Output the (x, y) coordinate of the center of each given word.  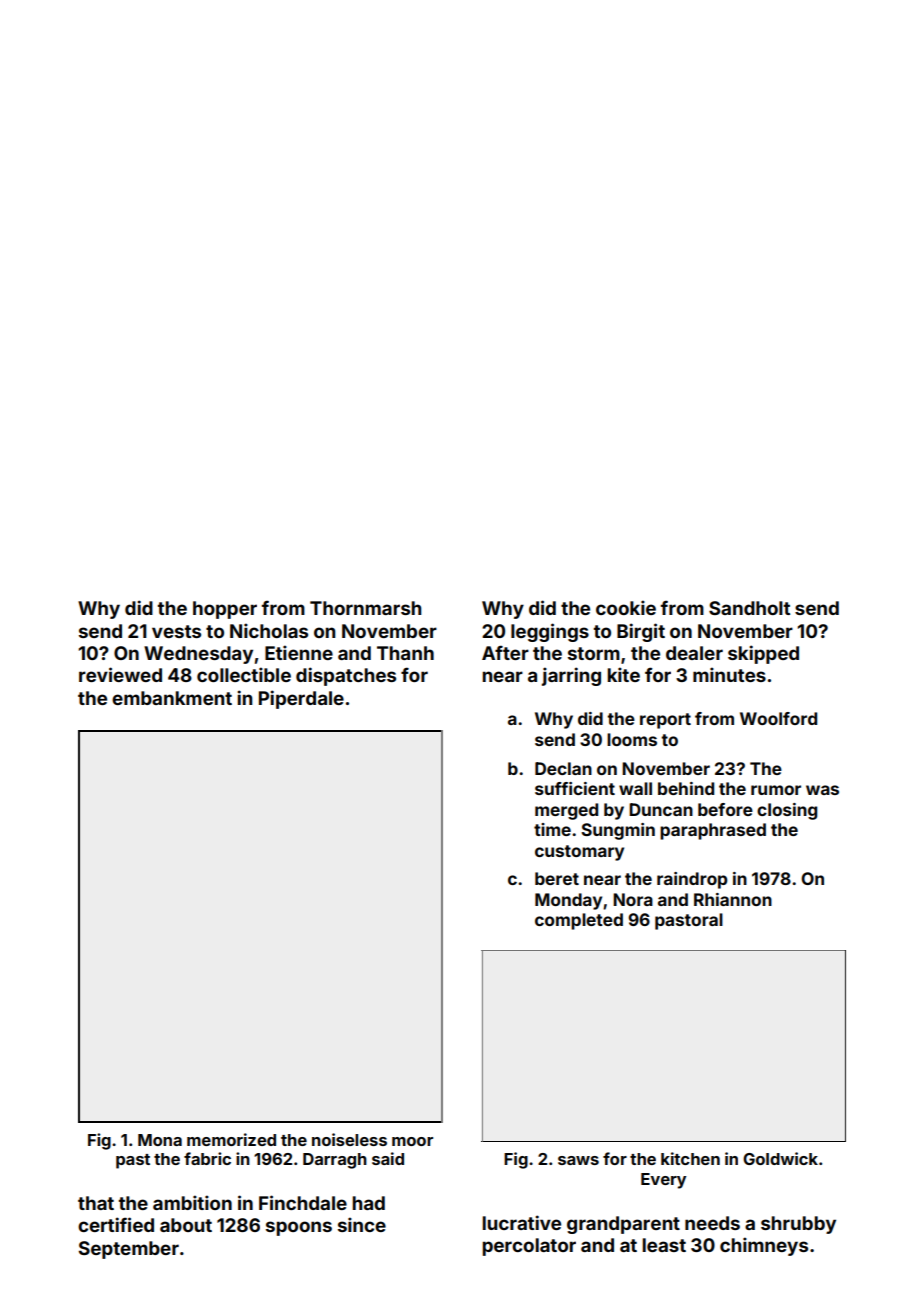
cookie (626, 607)
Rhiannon (733, 899)
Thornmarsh (365, 608)
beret (557, 878)
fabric (207, 1158)
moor (412, 1141)
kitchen (690, 1158)
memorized (231, 1139)
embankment (172, 698)
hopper (225, 610)
